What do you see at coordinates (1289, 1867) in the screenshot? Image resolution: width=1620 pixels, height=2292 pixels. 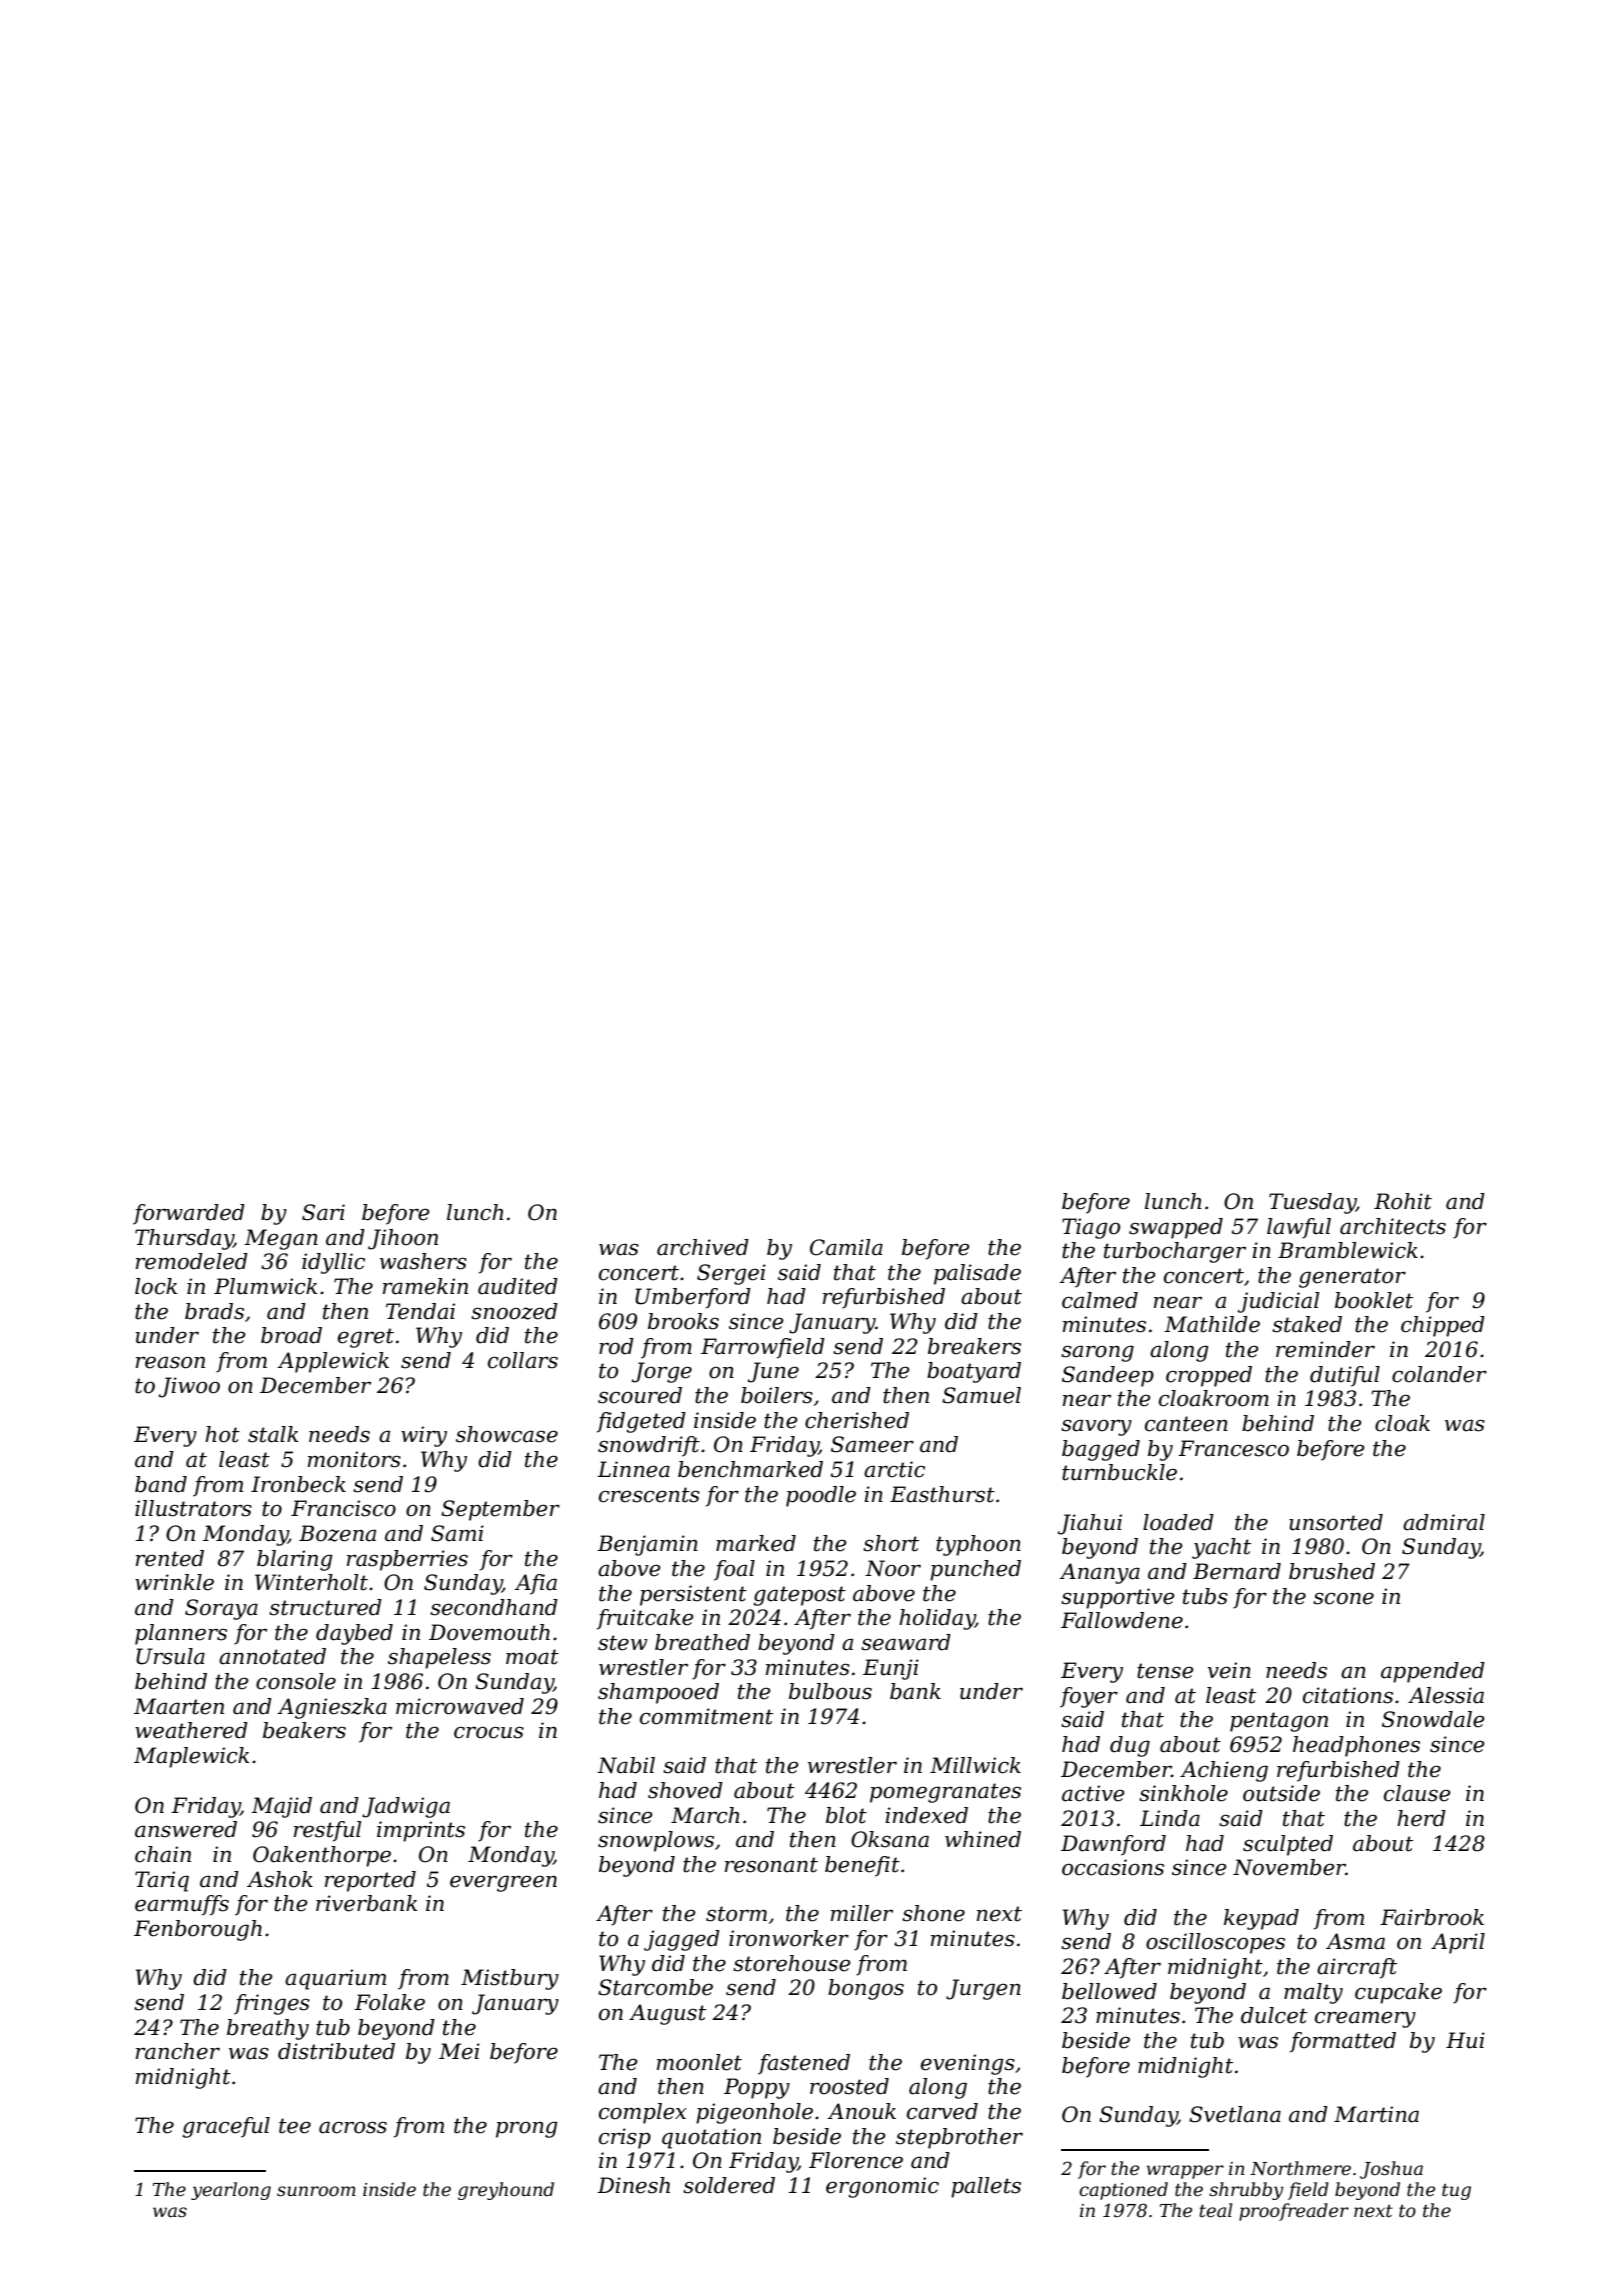 I see `November` at bounding box center [1289, 1867].
